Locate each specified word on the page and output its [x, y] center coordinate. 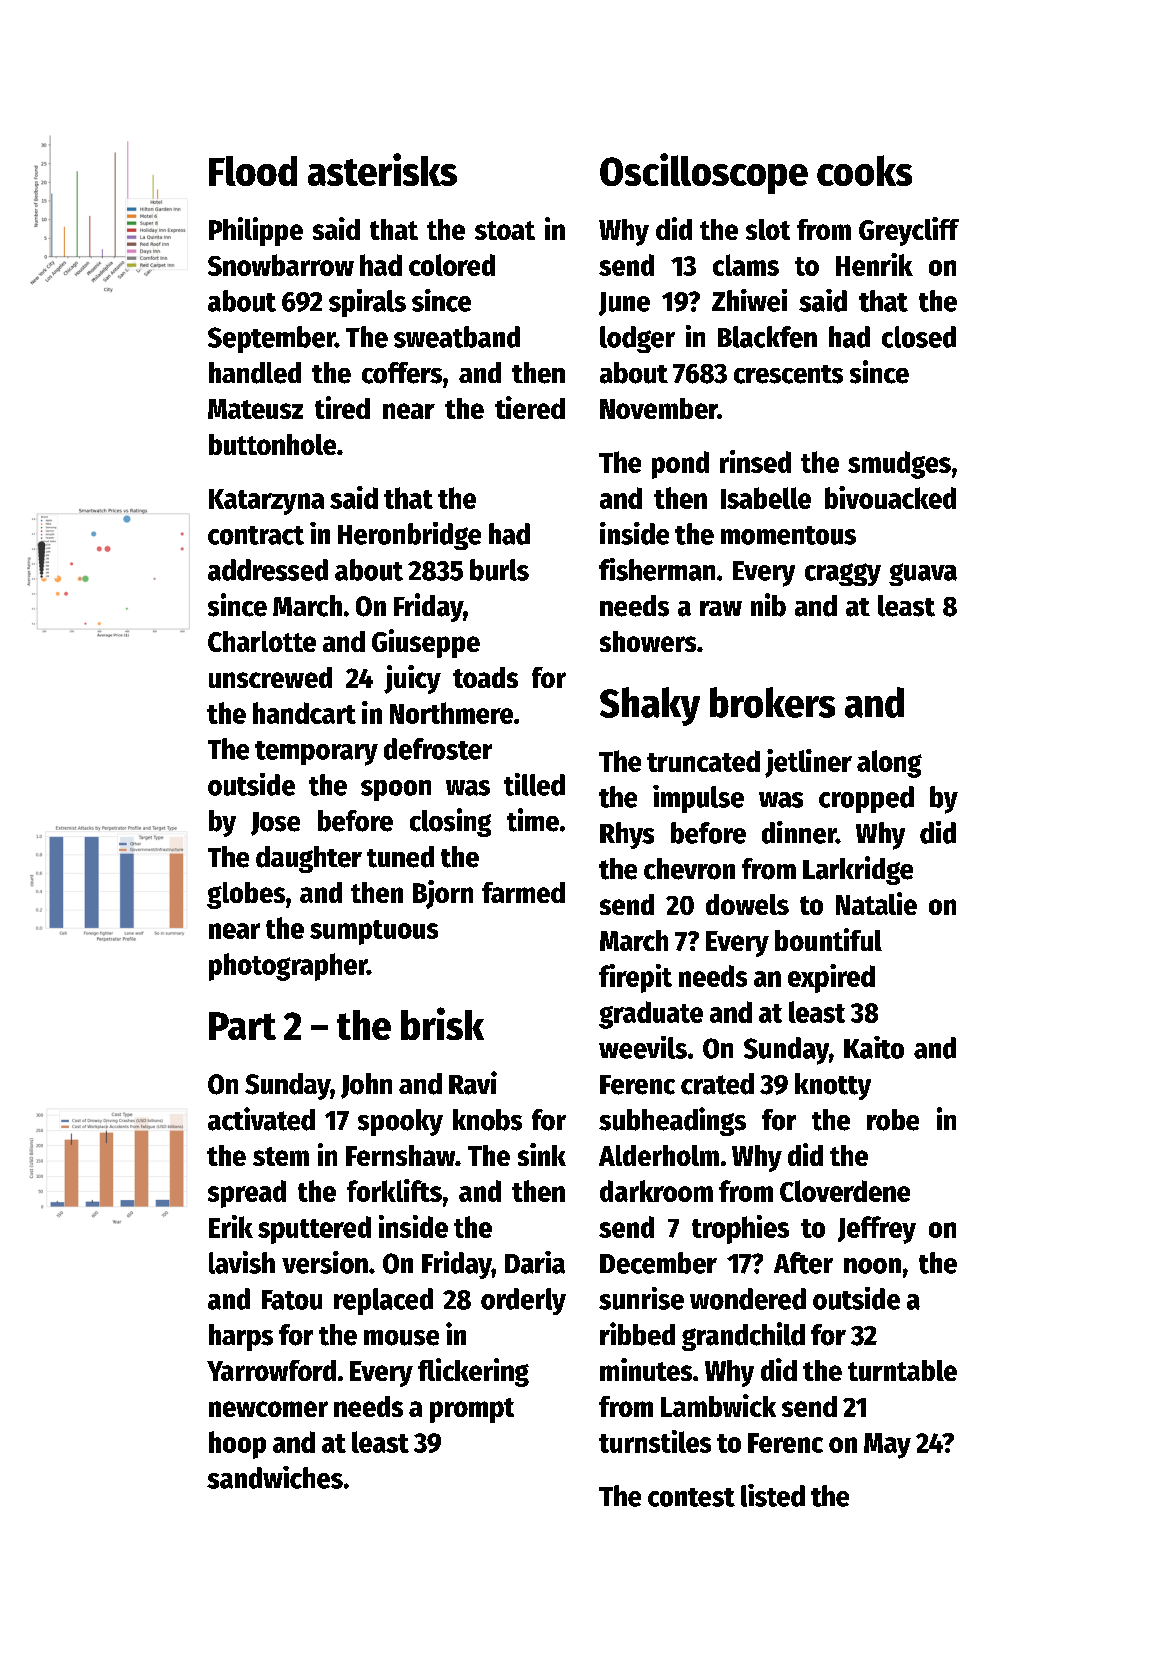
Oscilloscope [704, 173]
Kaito [874, 1047]
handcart [304, 713]
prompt [472, 1410]
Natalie [876, 903]
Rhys [627, 835]
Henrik [874, 264]
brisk [442, 1023]
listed [773, 1495]
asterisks [382, 169]
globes [246, 895]
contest [691, 1497]
